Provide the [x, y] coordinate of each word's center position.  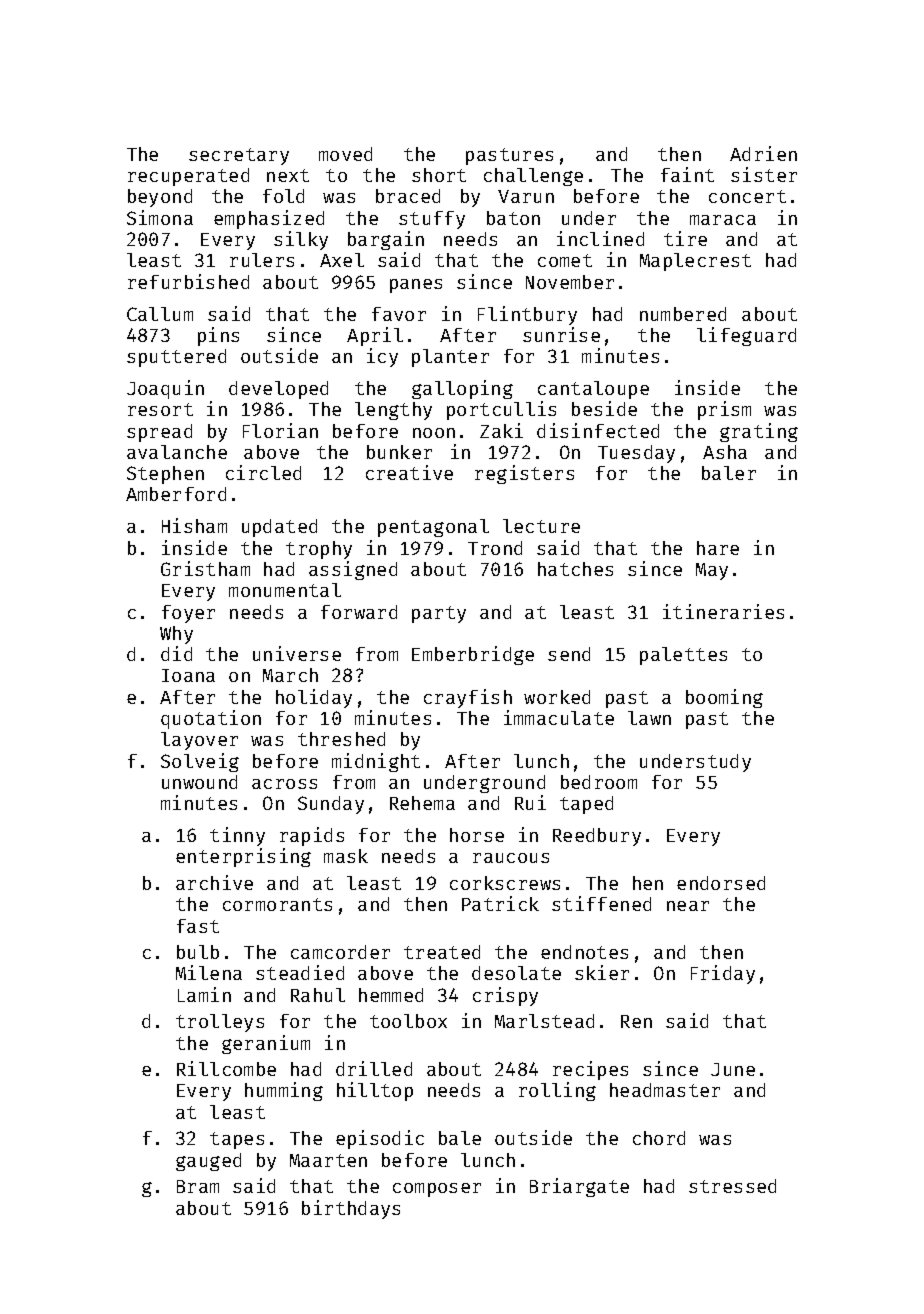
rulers [262, 260]
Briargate [579, 1187]
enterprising [243, 857]
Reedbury [597, 837]
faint [687, 174]
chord [659, 1138]
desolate [516, 973]
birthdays [351, 1209]
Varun [526, 196]
